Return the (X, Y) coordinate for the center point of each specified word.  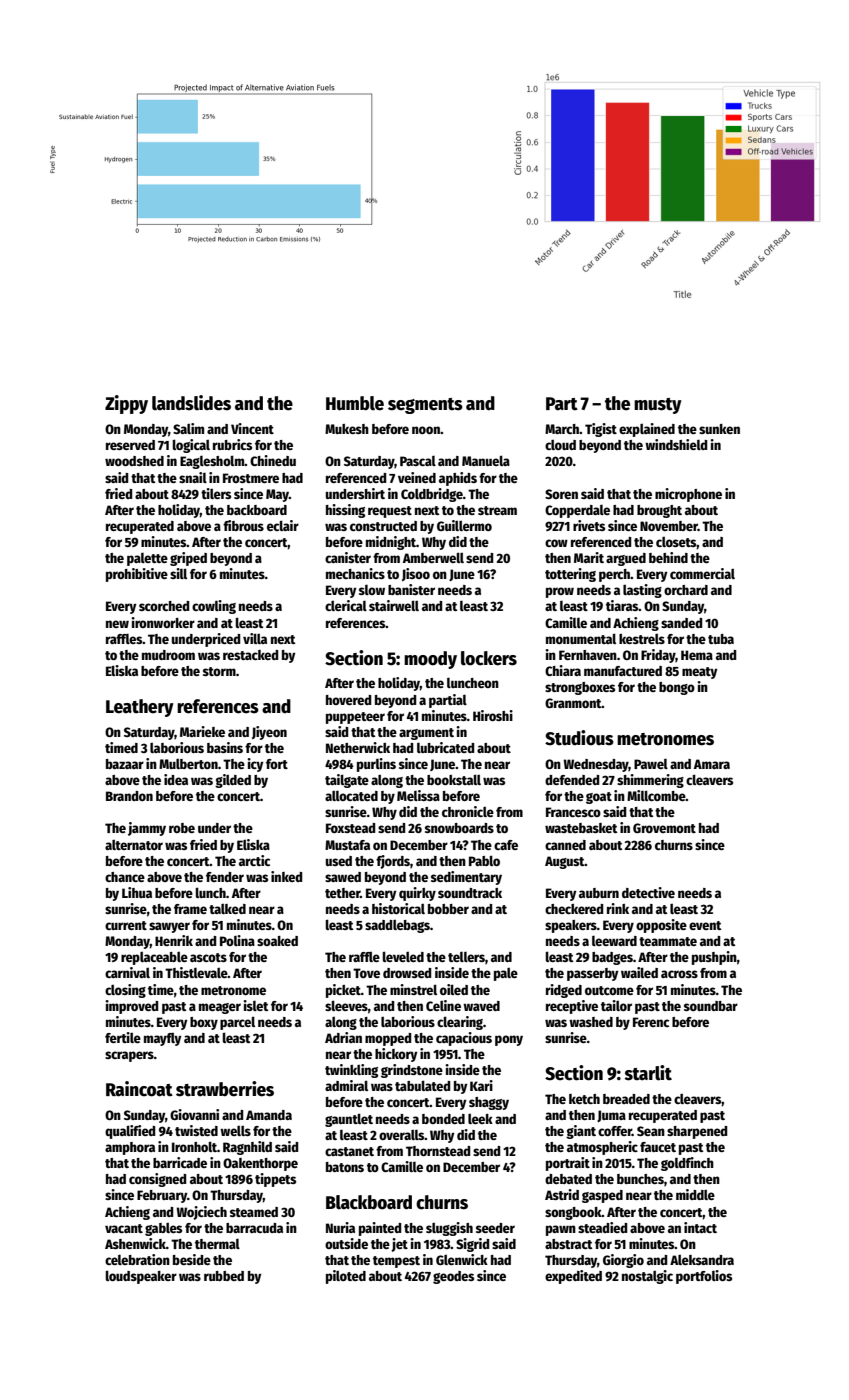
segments (425, 406)
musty (658, 406)
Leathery (140, 708)
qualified (130, 1132)
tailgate (347, 781)
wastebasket (581, 828)
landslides (191, 403)
